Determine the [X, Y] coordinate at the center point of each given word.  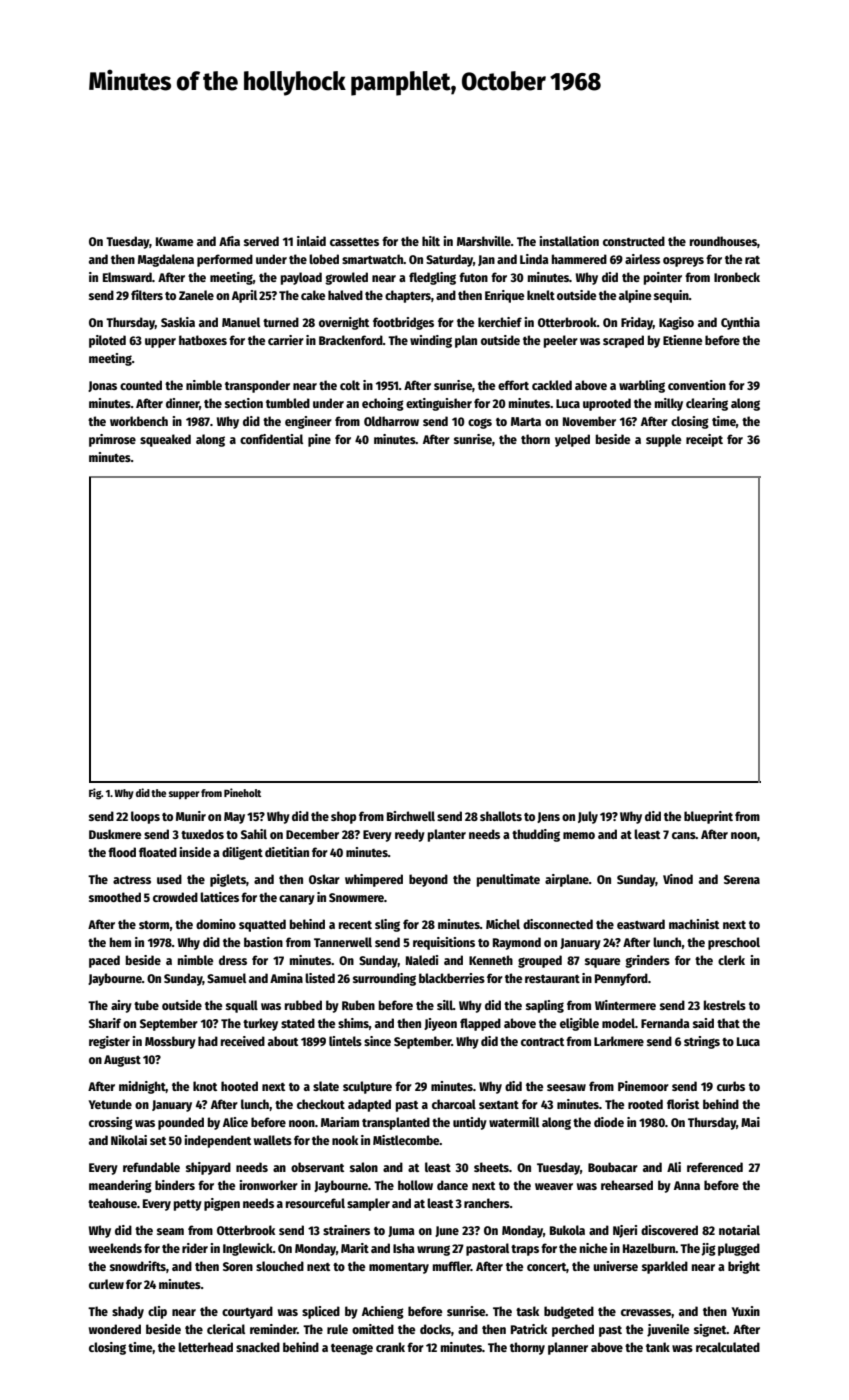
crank [390, 1347]
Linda [534, 259]
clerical [226, 1329]
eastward [641, 924]
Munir [191, 816]
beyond [428, 880]
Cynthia [740, 323]
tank [658, 1347]
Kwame [175, 241]
